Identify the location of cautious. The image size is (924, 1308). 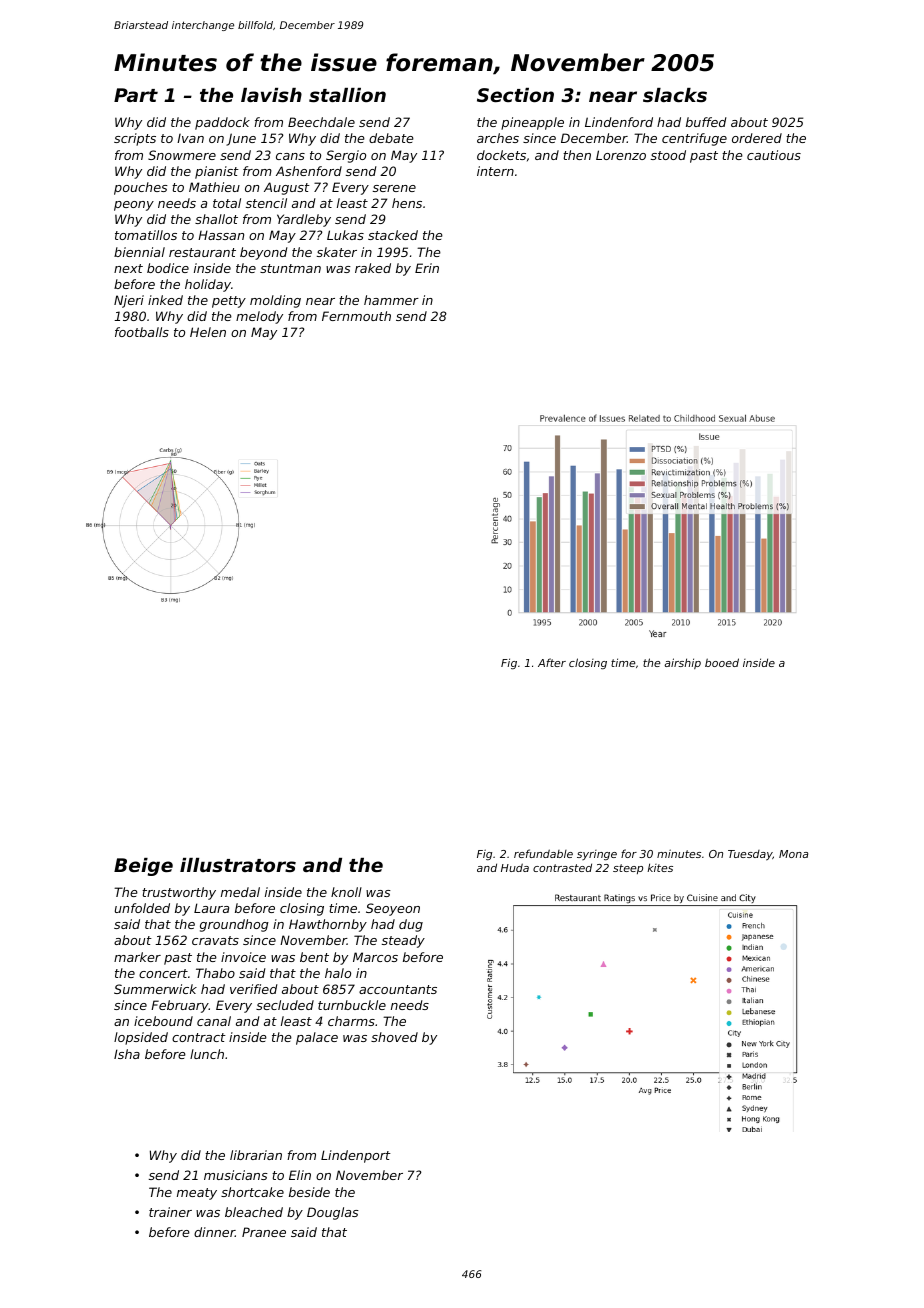
(774, 155).
